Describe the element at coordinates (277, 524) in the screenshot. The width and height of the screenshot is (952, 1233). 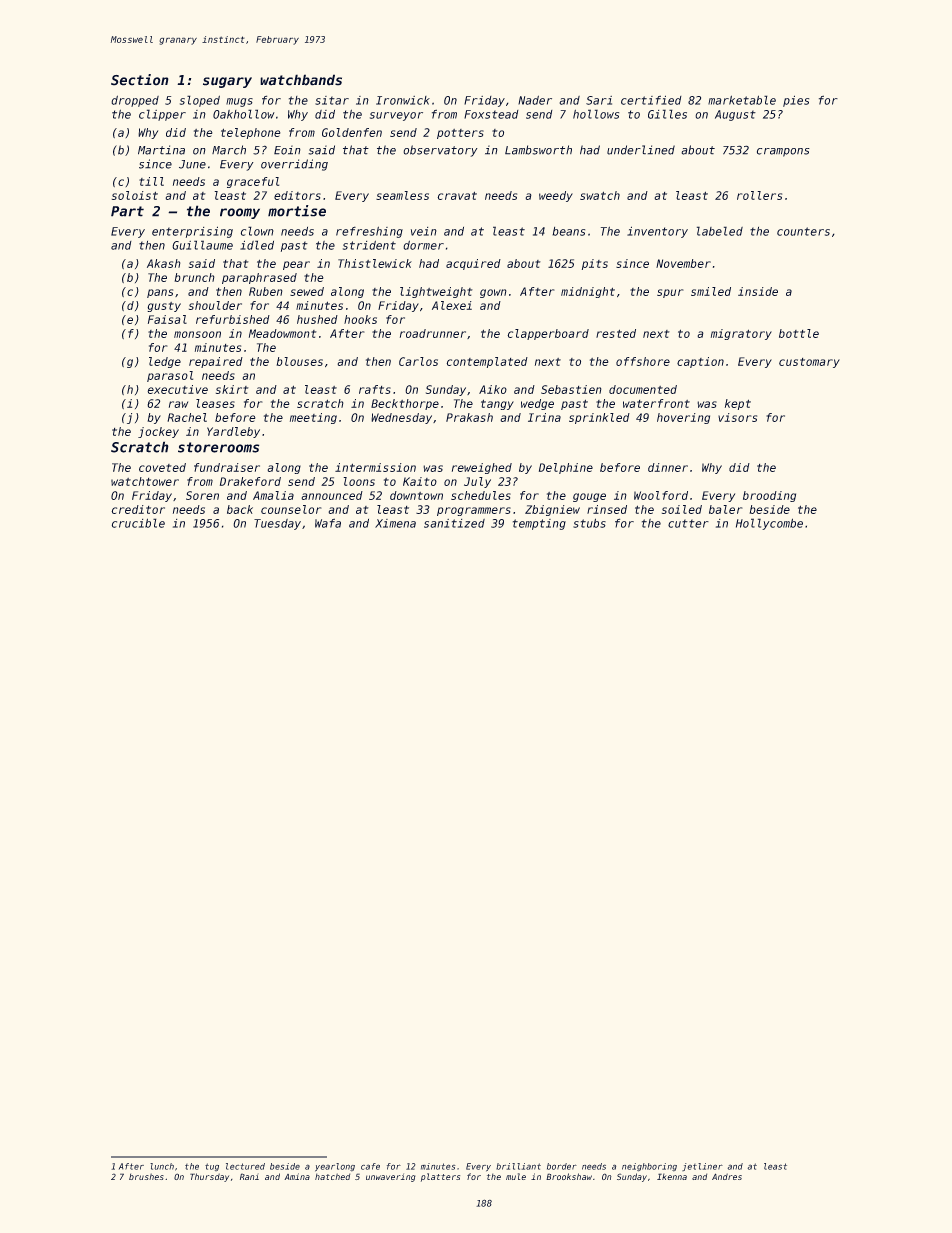
I see `Tuesday` at that location.
